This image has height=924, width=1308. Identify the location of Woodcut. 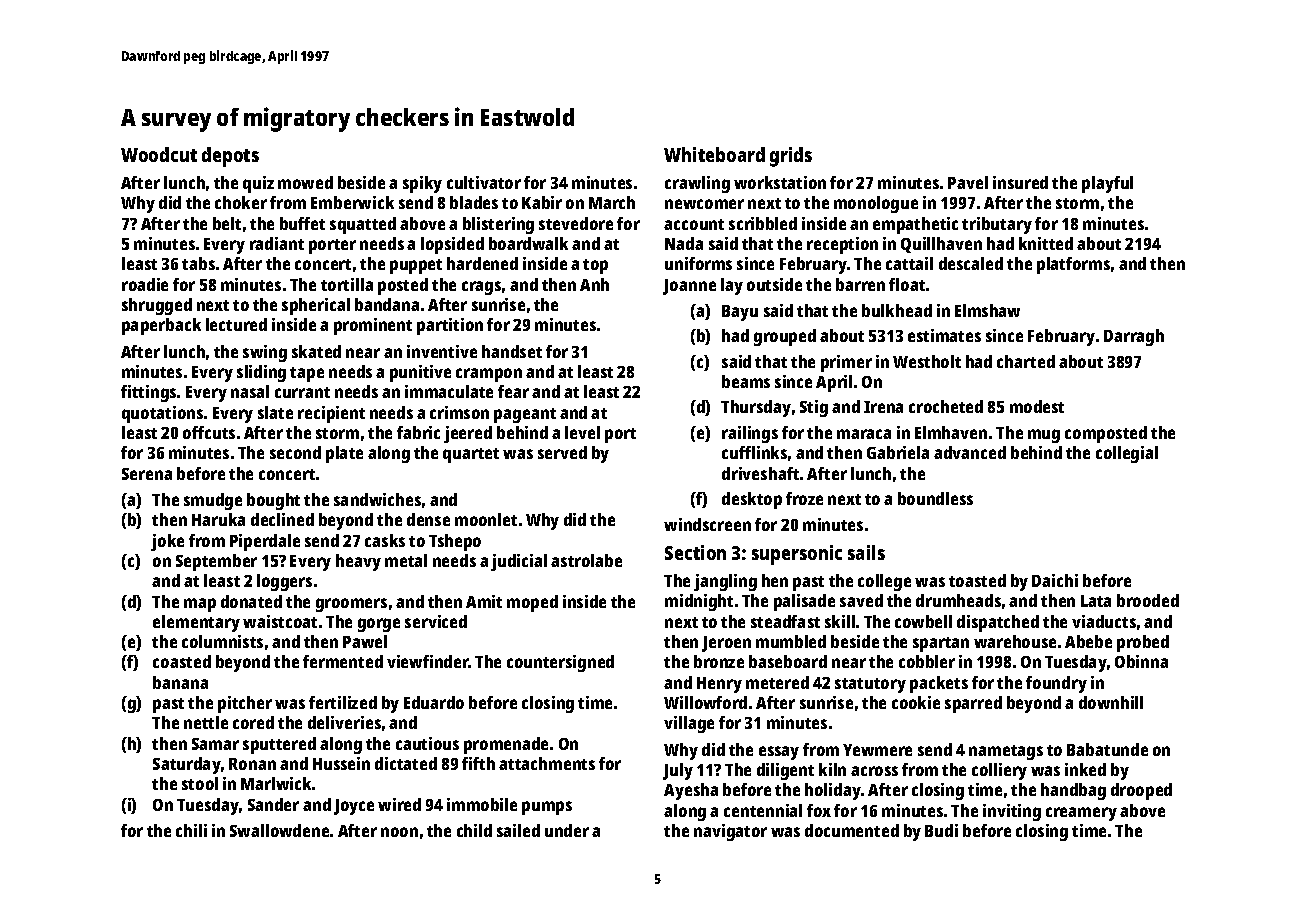
(159, 154).
